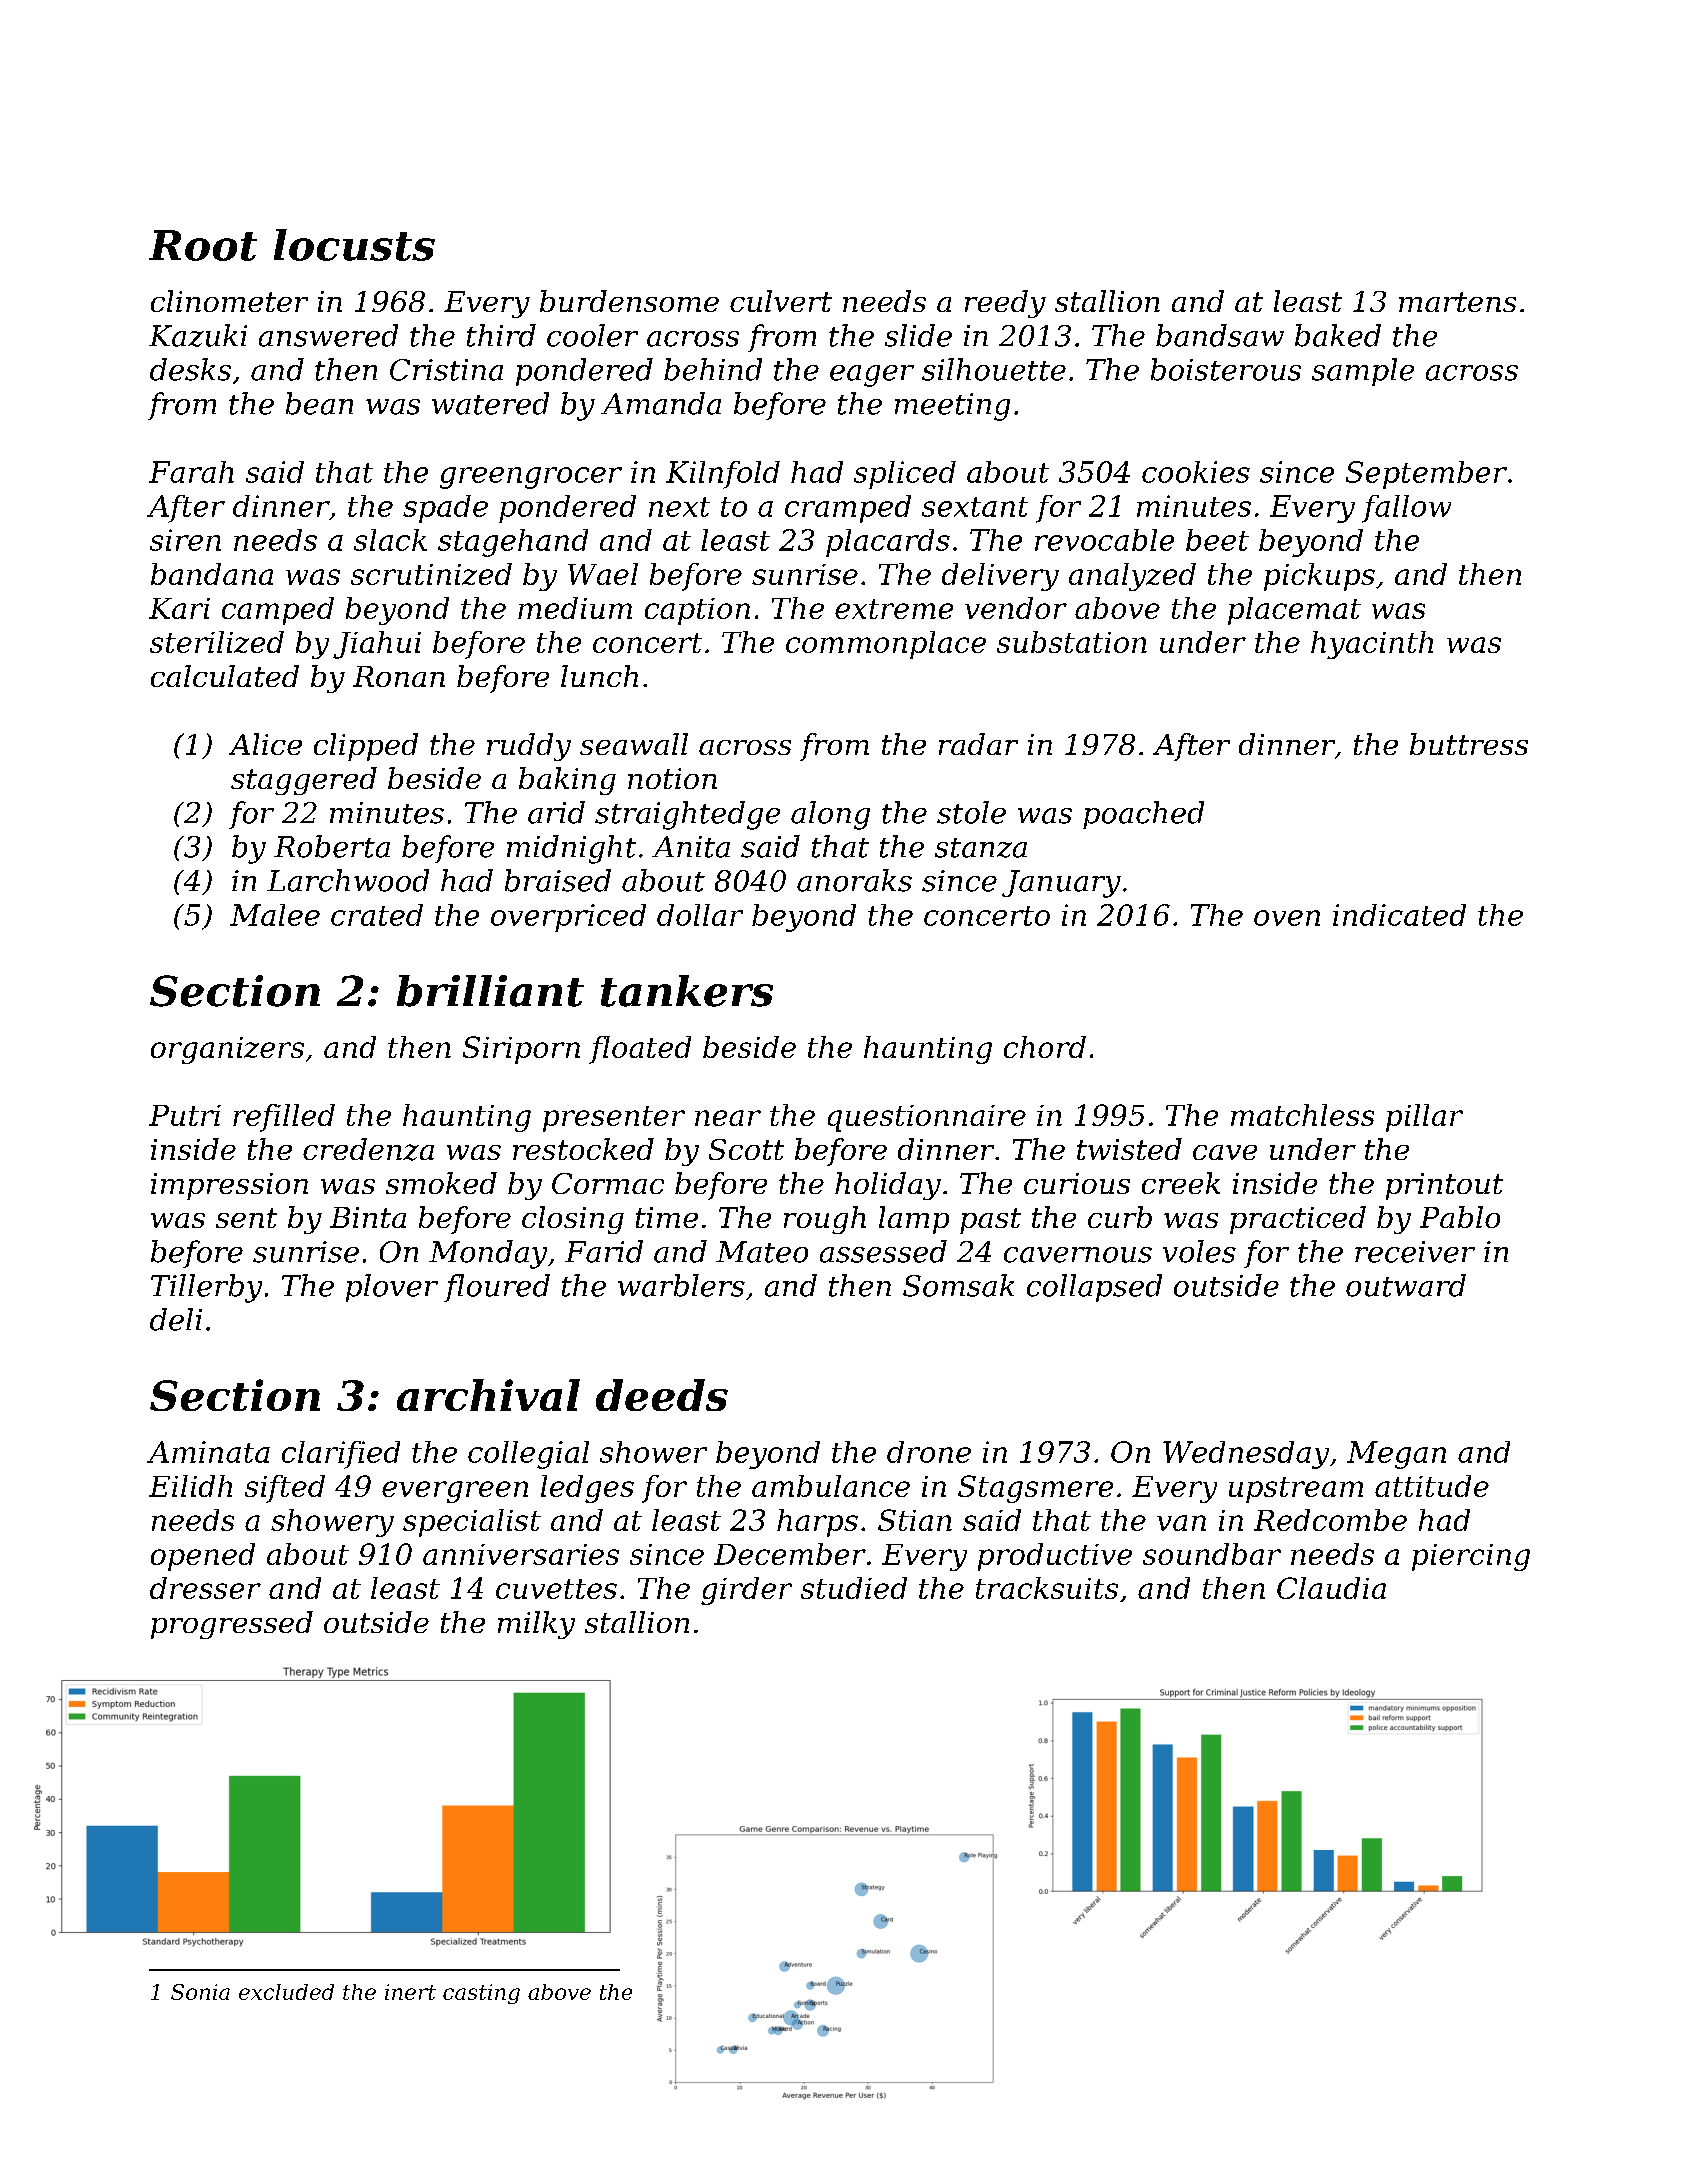 This screenshot has height=2178, width=1683. Describe the element at coordinates (229, 1186) in the screenshot. I see `impression` at that location.
